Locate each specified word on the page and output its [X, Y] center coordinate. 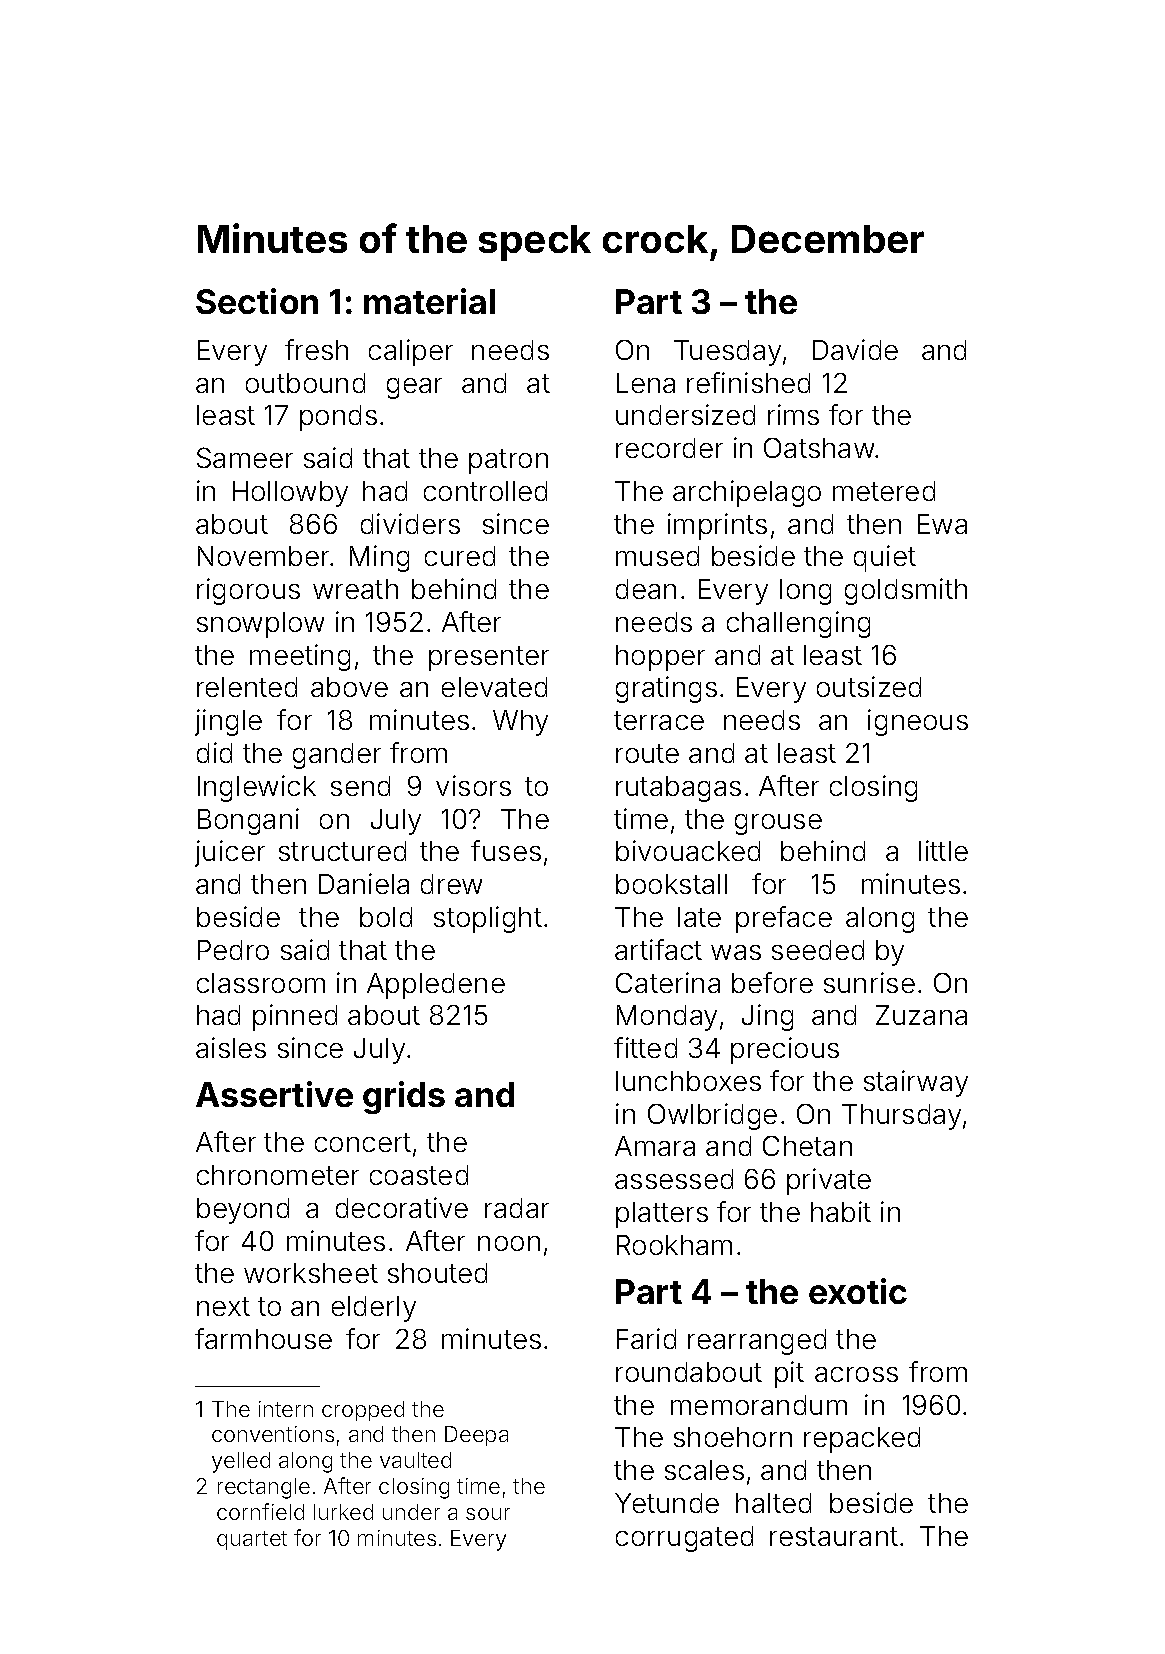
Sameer [245, 457]
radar [517, 1208]
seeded [818, 950]
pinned [295, 1017]
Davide [855, 349]
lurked [343, 1512]
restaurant [834, 1536]
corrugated [684, 1539]
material [429, 301]
